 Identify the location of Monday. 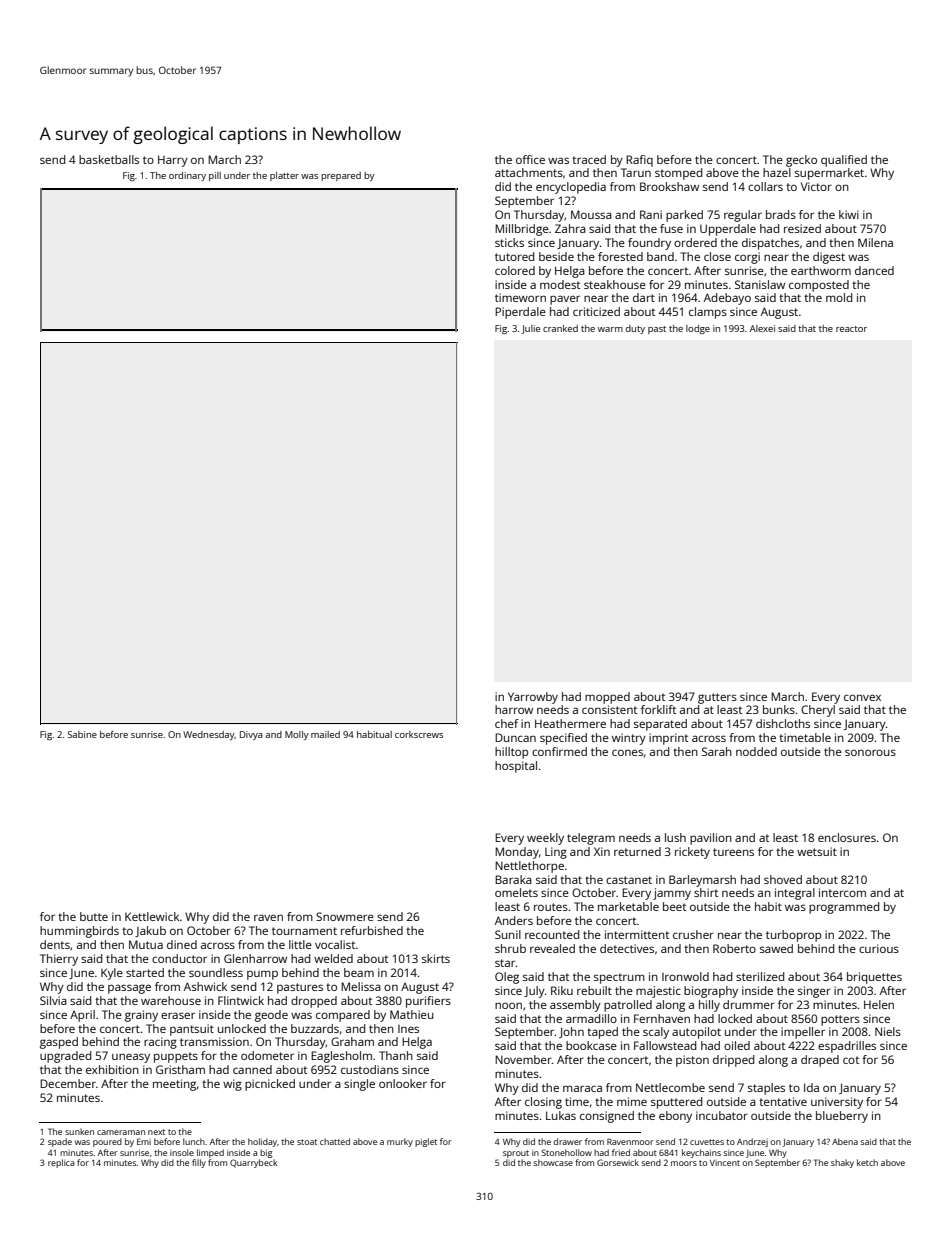
(517, 853).
